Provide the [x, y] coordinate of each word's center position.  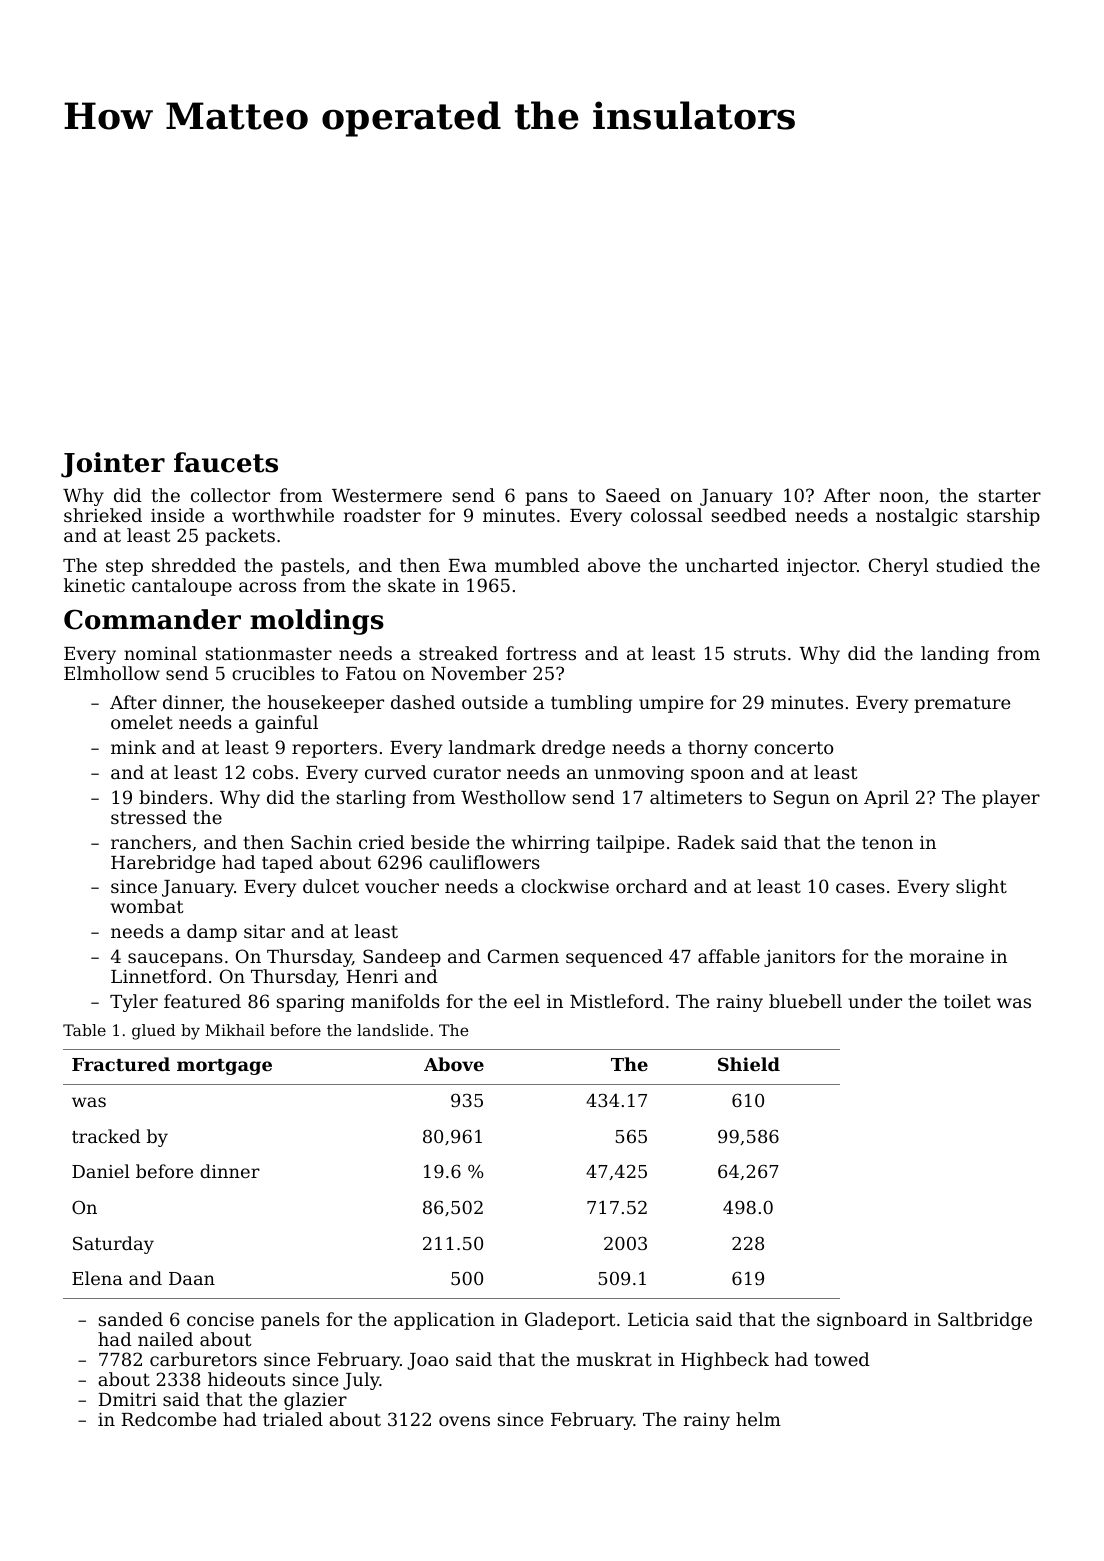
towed [842, 1359]
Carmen [523, 956]
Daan [192, 1278]
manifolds [395, 1001]
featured [202, 1001]
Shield [749, 1064]
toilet [967, 1001]
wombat [146, 906]
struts [760, 653]
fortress [541, 653]
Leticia [658, 1319]
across [267, 587]
